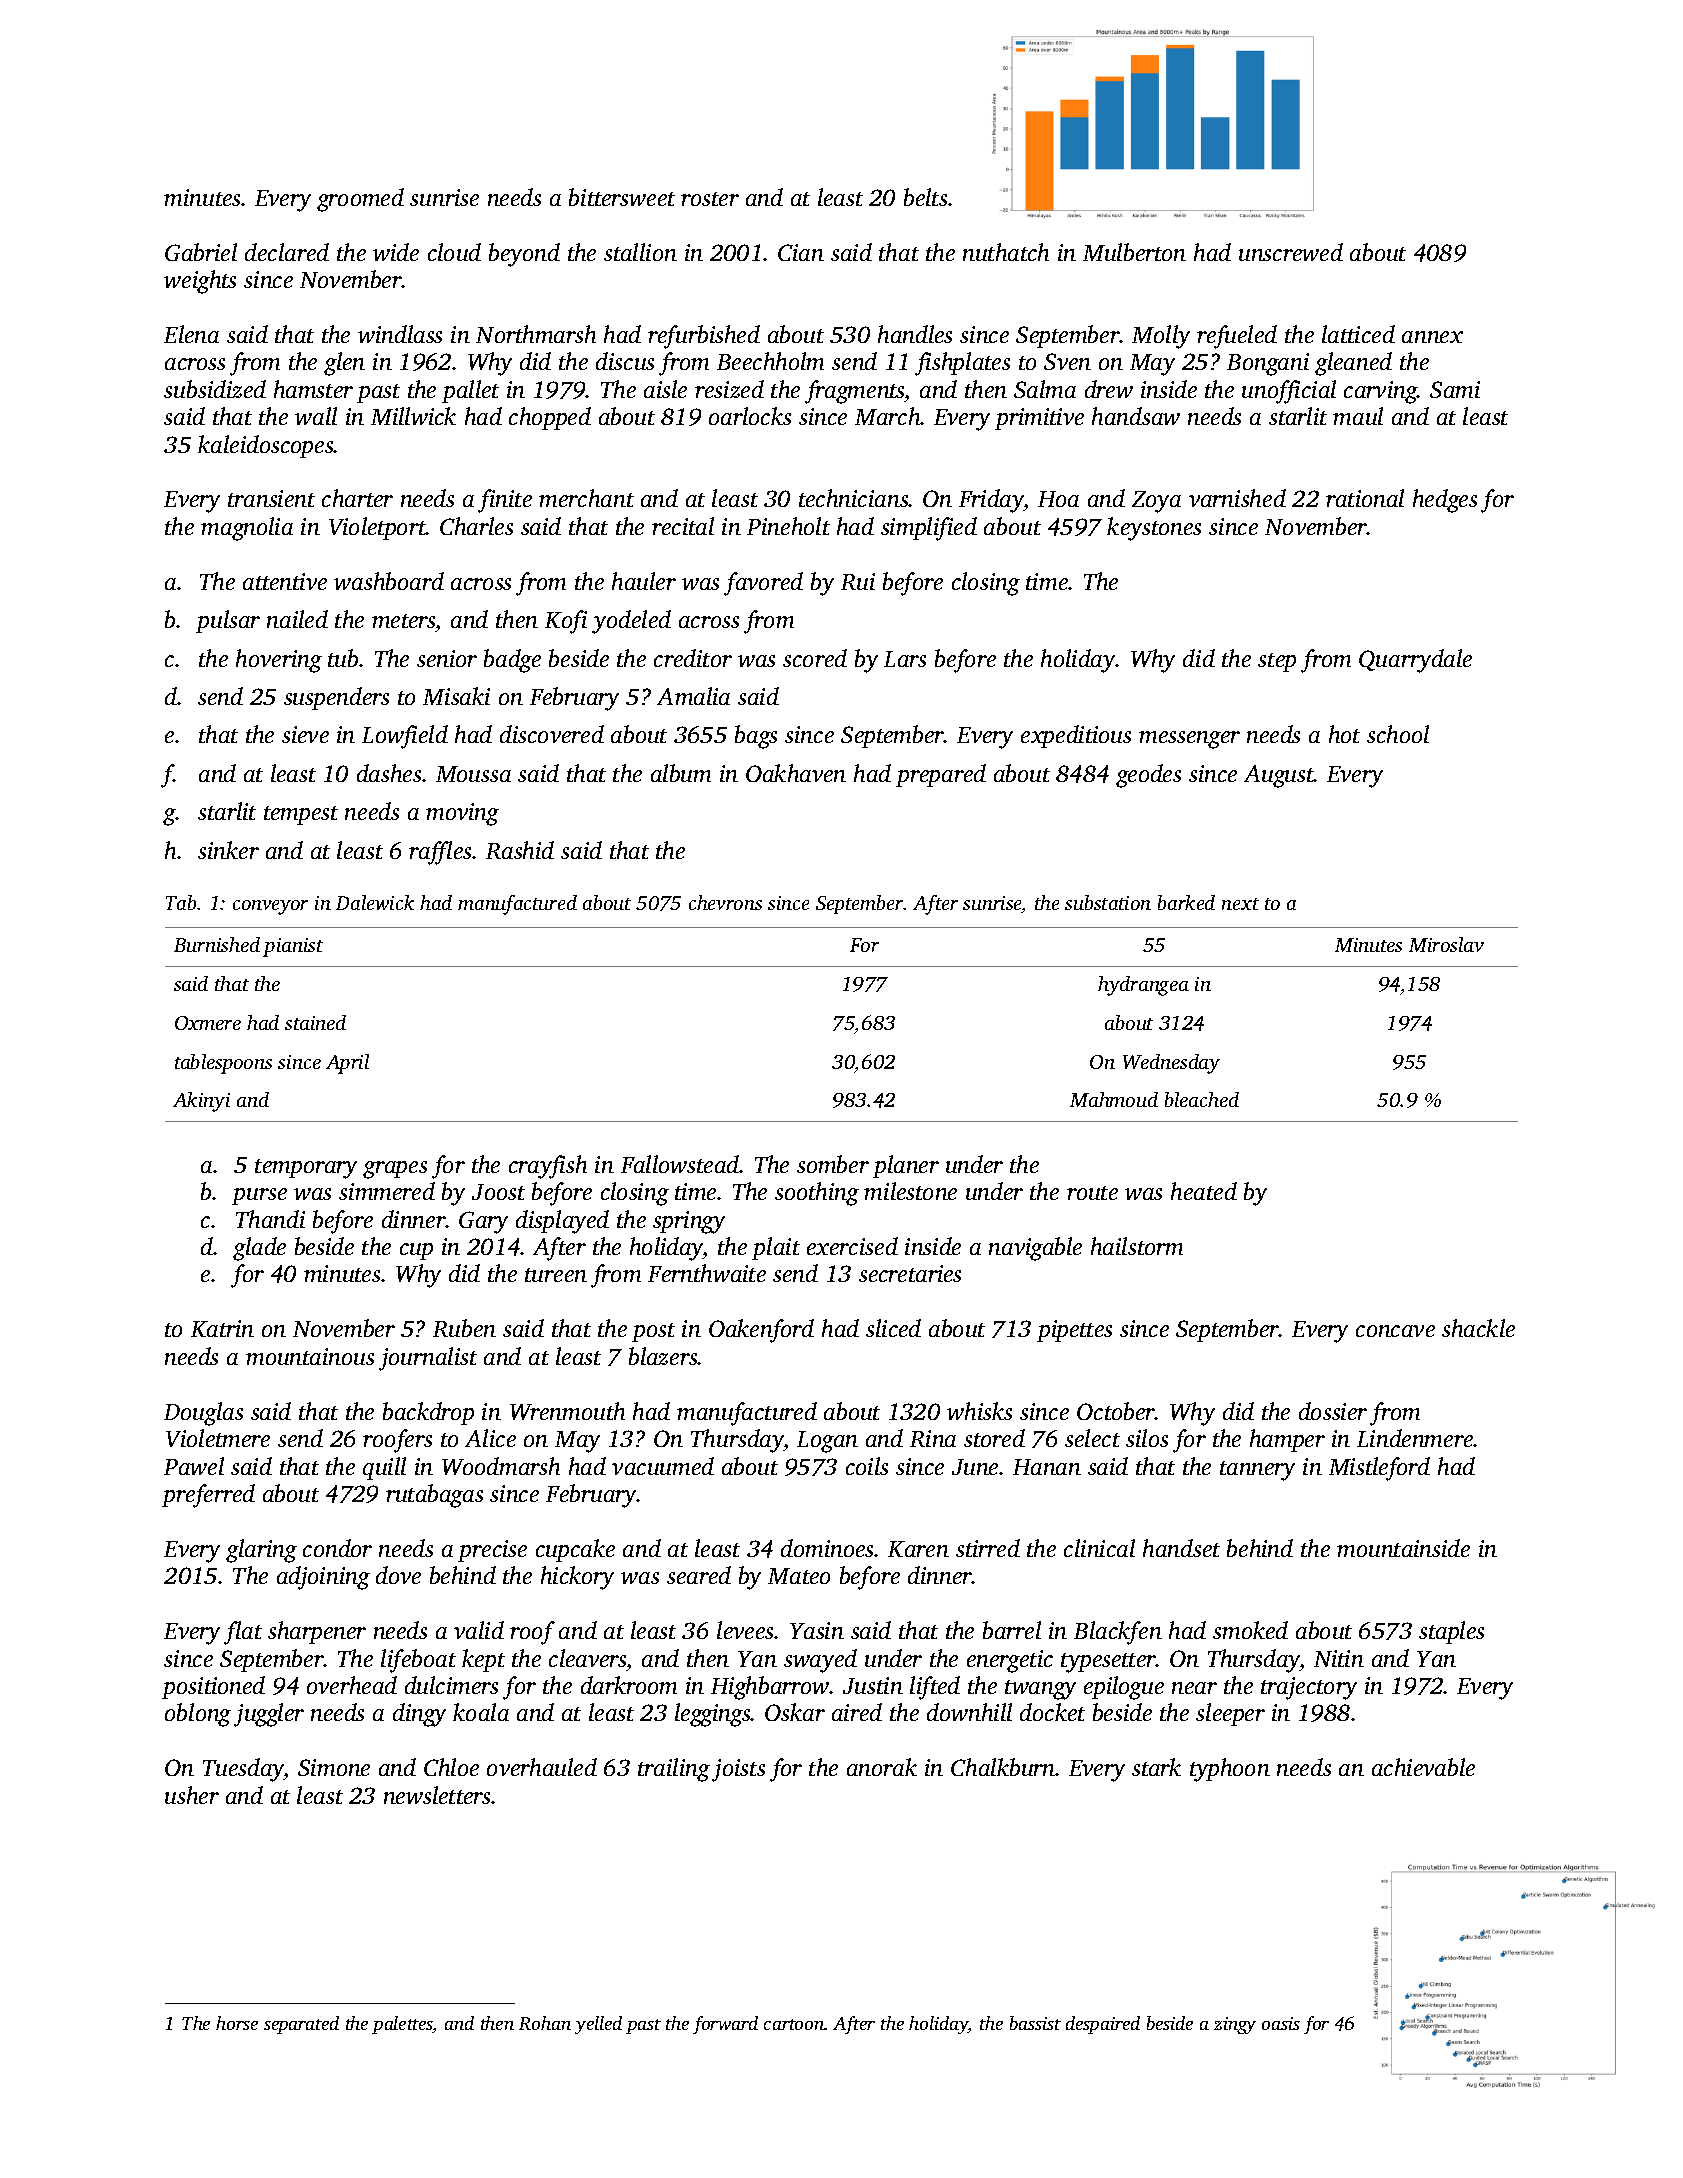 This screenshot has height=2178, width=1683. I want to click on sieve, so click(305, 734).
